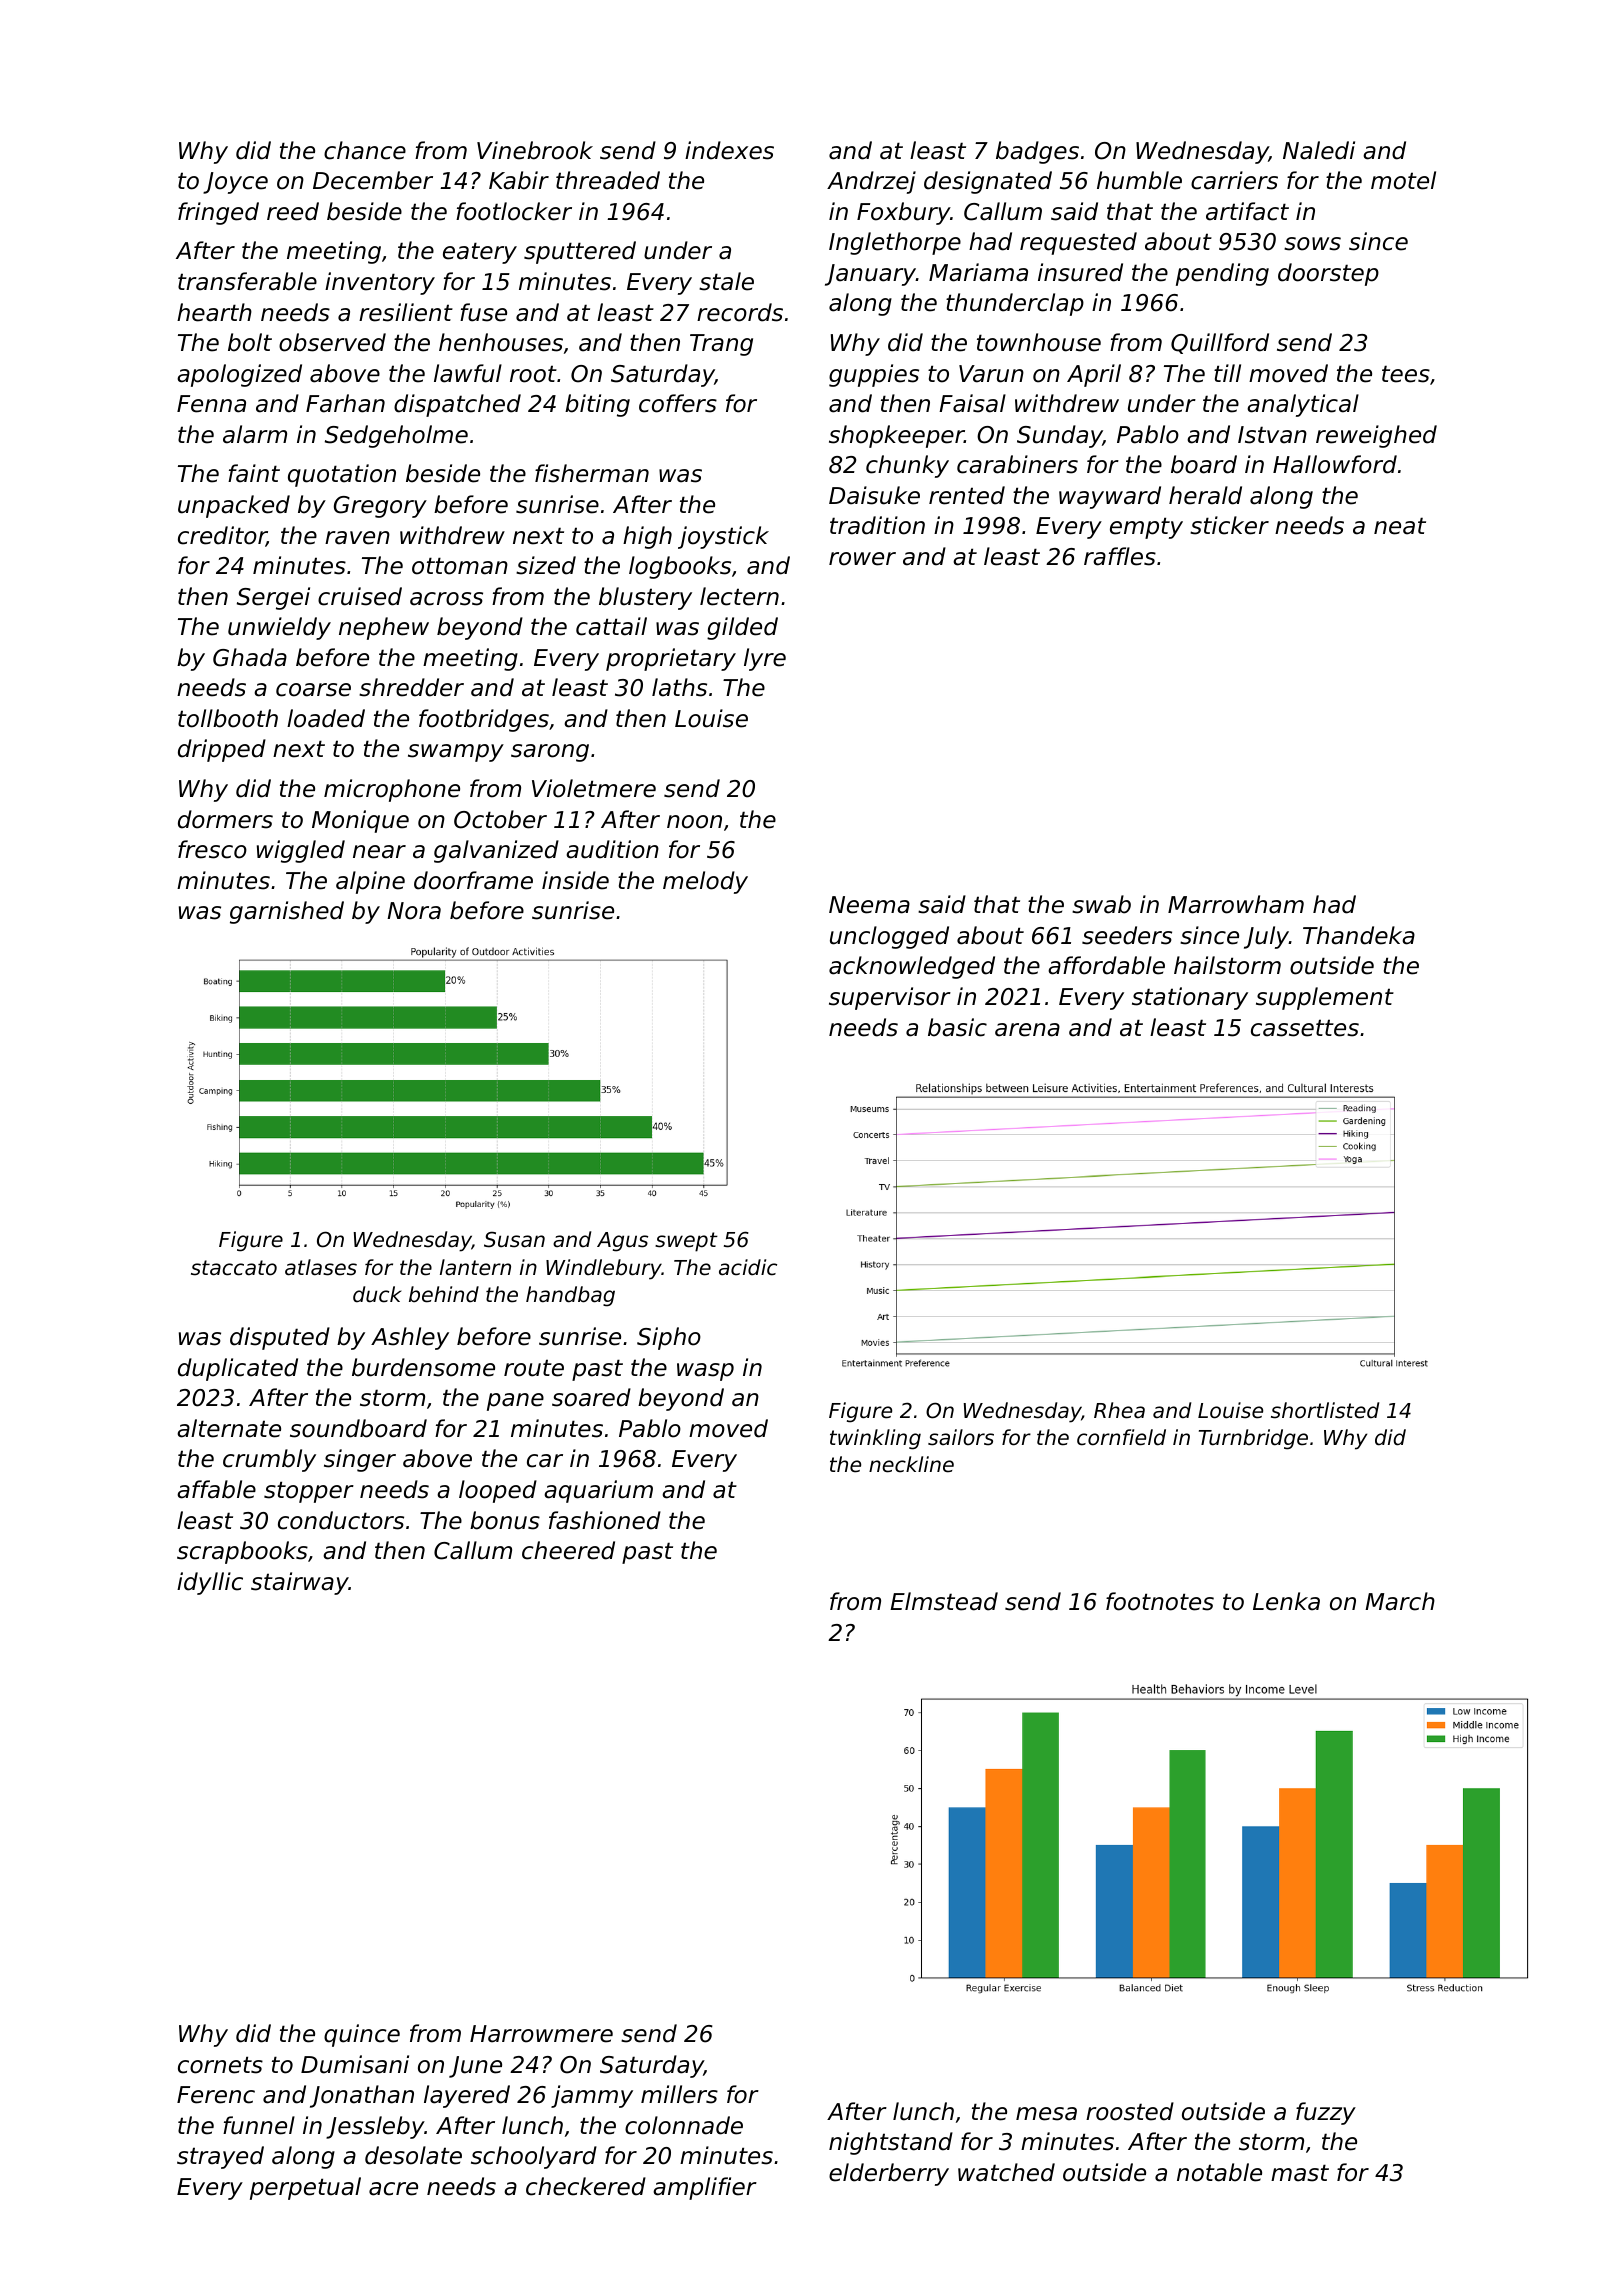 The width and height of the document is (1620, 2292). What do you see at coordinates (1236, 904) in the document?
I see `Marrowham` at bounding box center [1236, 904].
